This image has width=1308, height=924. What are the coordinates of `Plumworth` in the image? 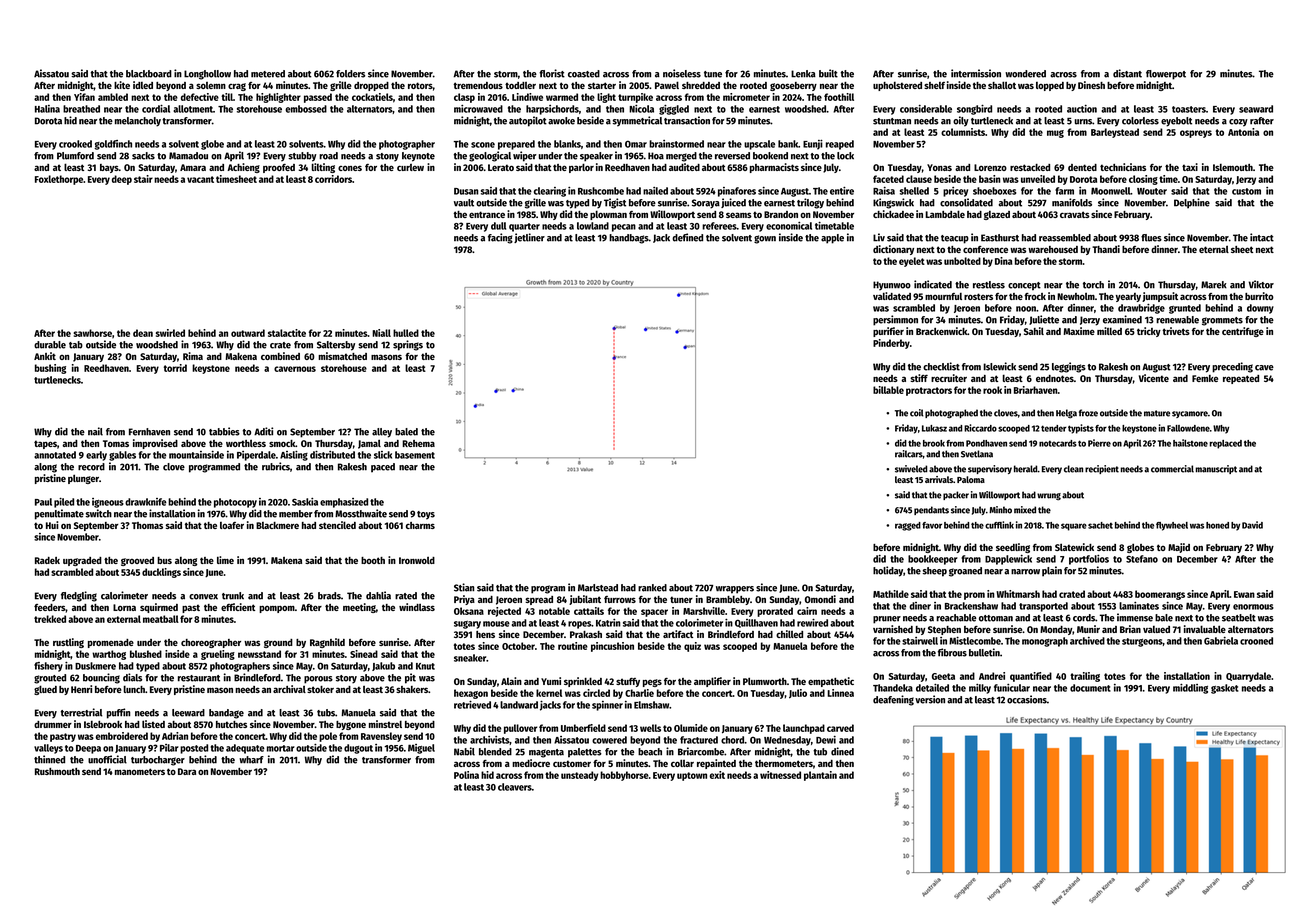 It's located at (765, 681).
